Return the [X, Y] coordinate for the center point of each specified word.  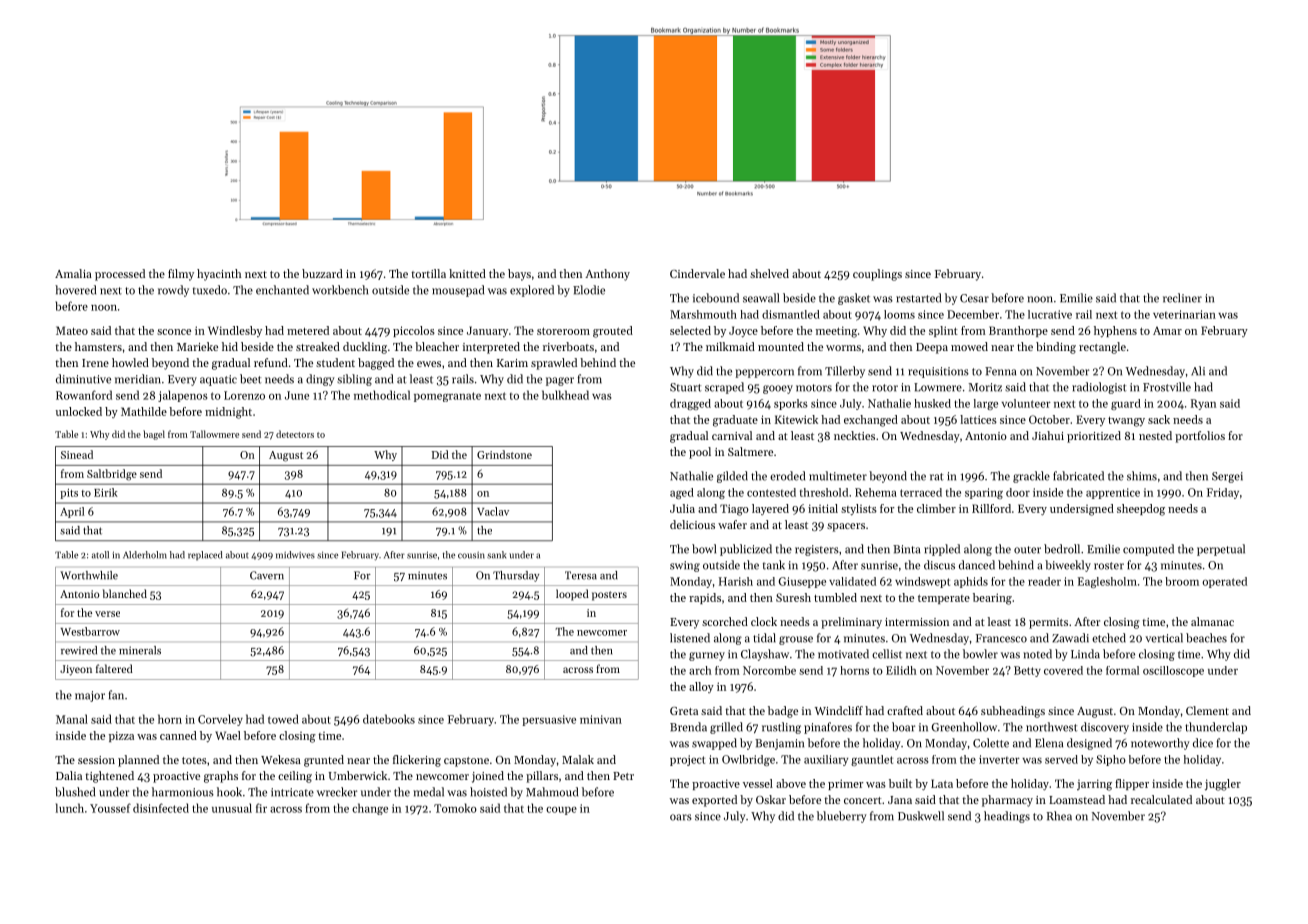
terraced [921, 492]
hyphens [1115, 331]
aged [682, 493]
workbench [340, 290]
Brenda [688, 727]
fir [261, 808]
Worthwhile [89, 575]
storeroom [563, 331]
